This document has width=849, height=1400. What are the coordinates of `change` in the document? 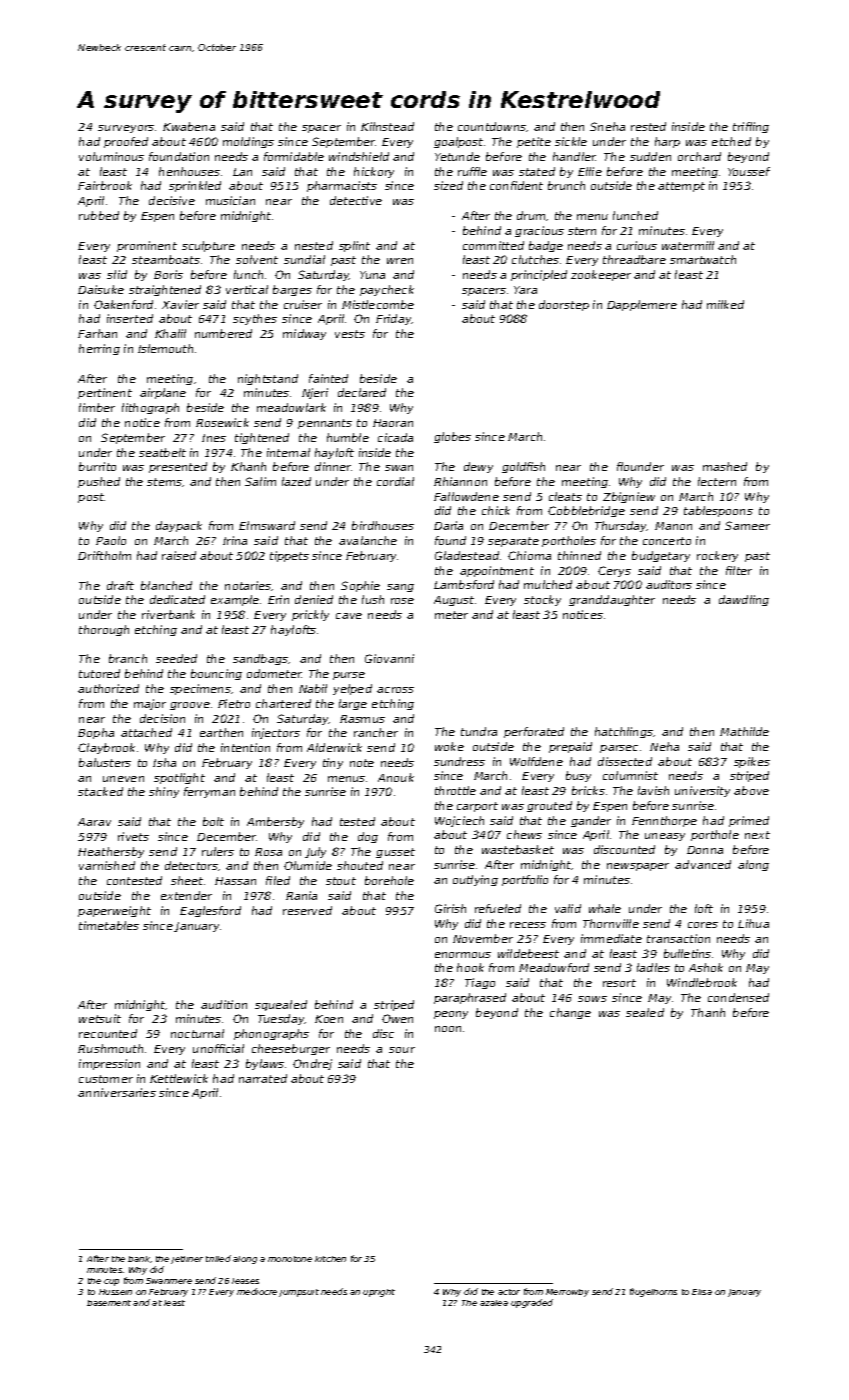 It's located at (570, 1013).
